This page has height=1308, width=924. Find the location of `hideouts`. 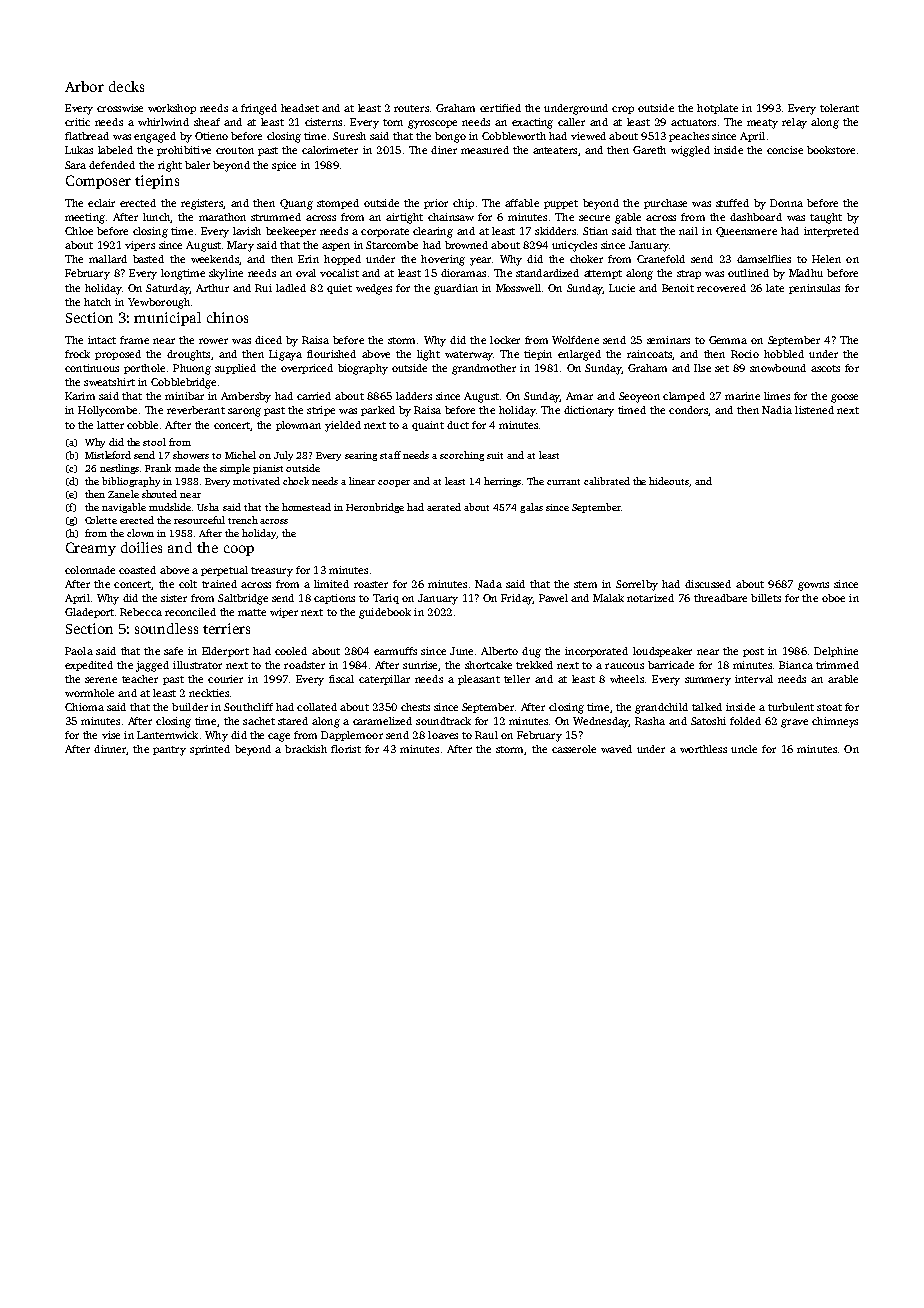

hideouts is located at coordinates (669, 481).
